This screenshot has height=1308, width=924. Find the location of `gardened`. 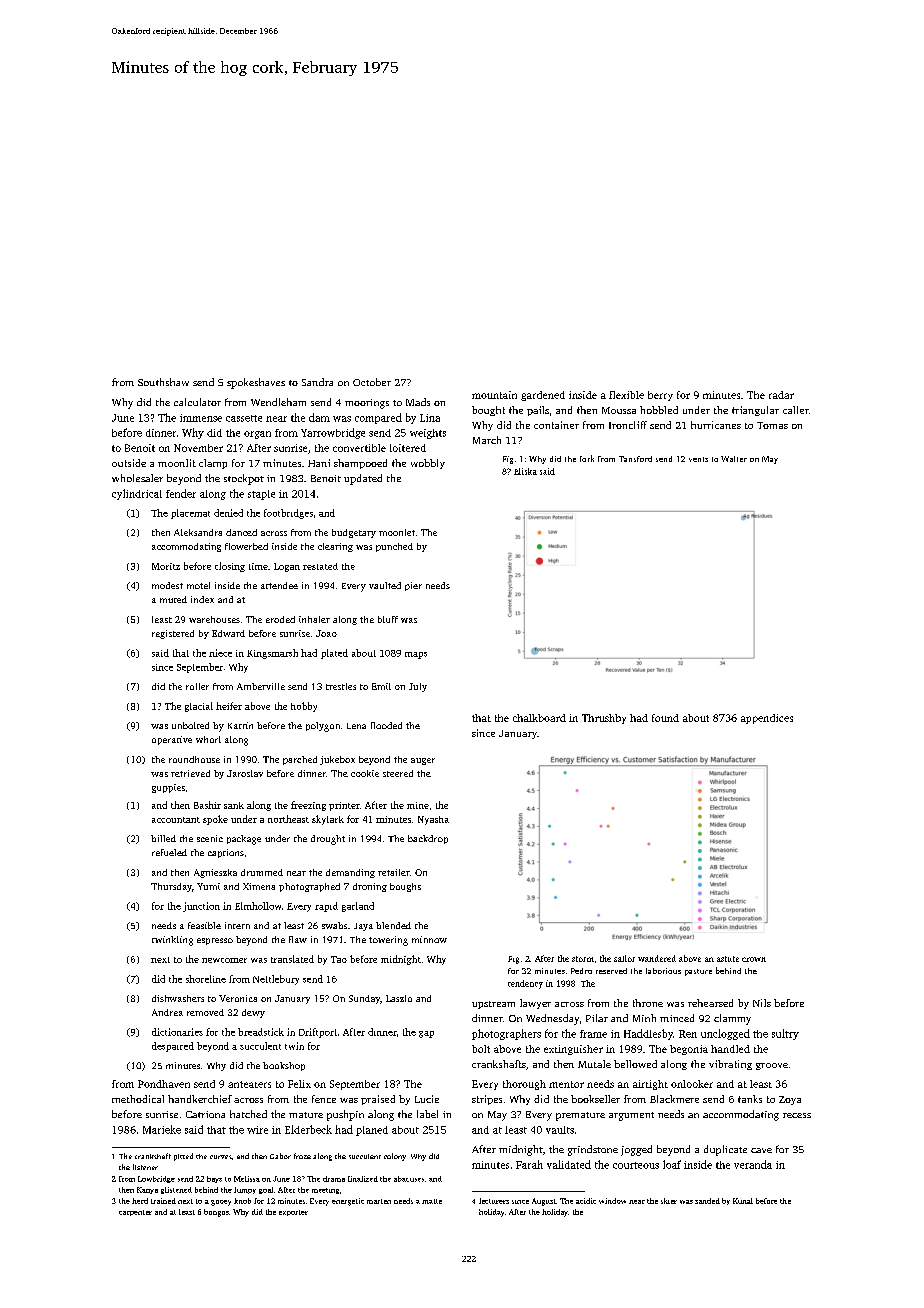

gardened is located at coordinates (543, 396).
